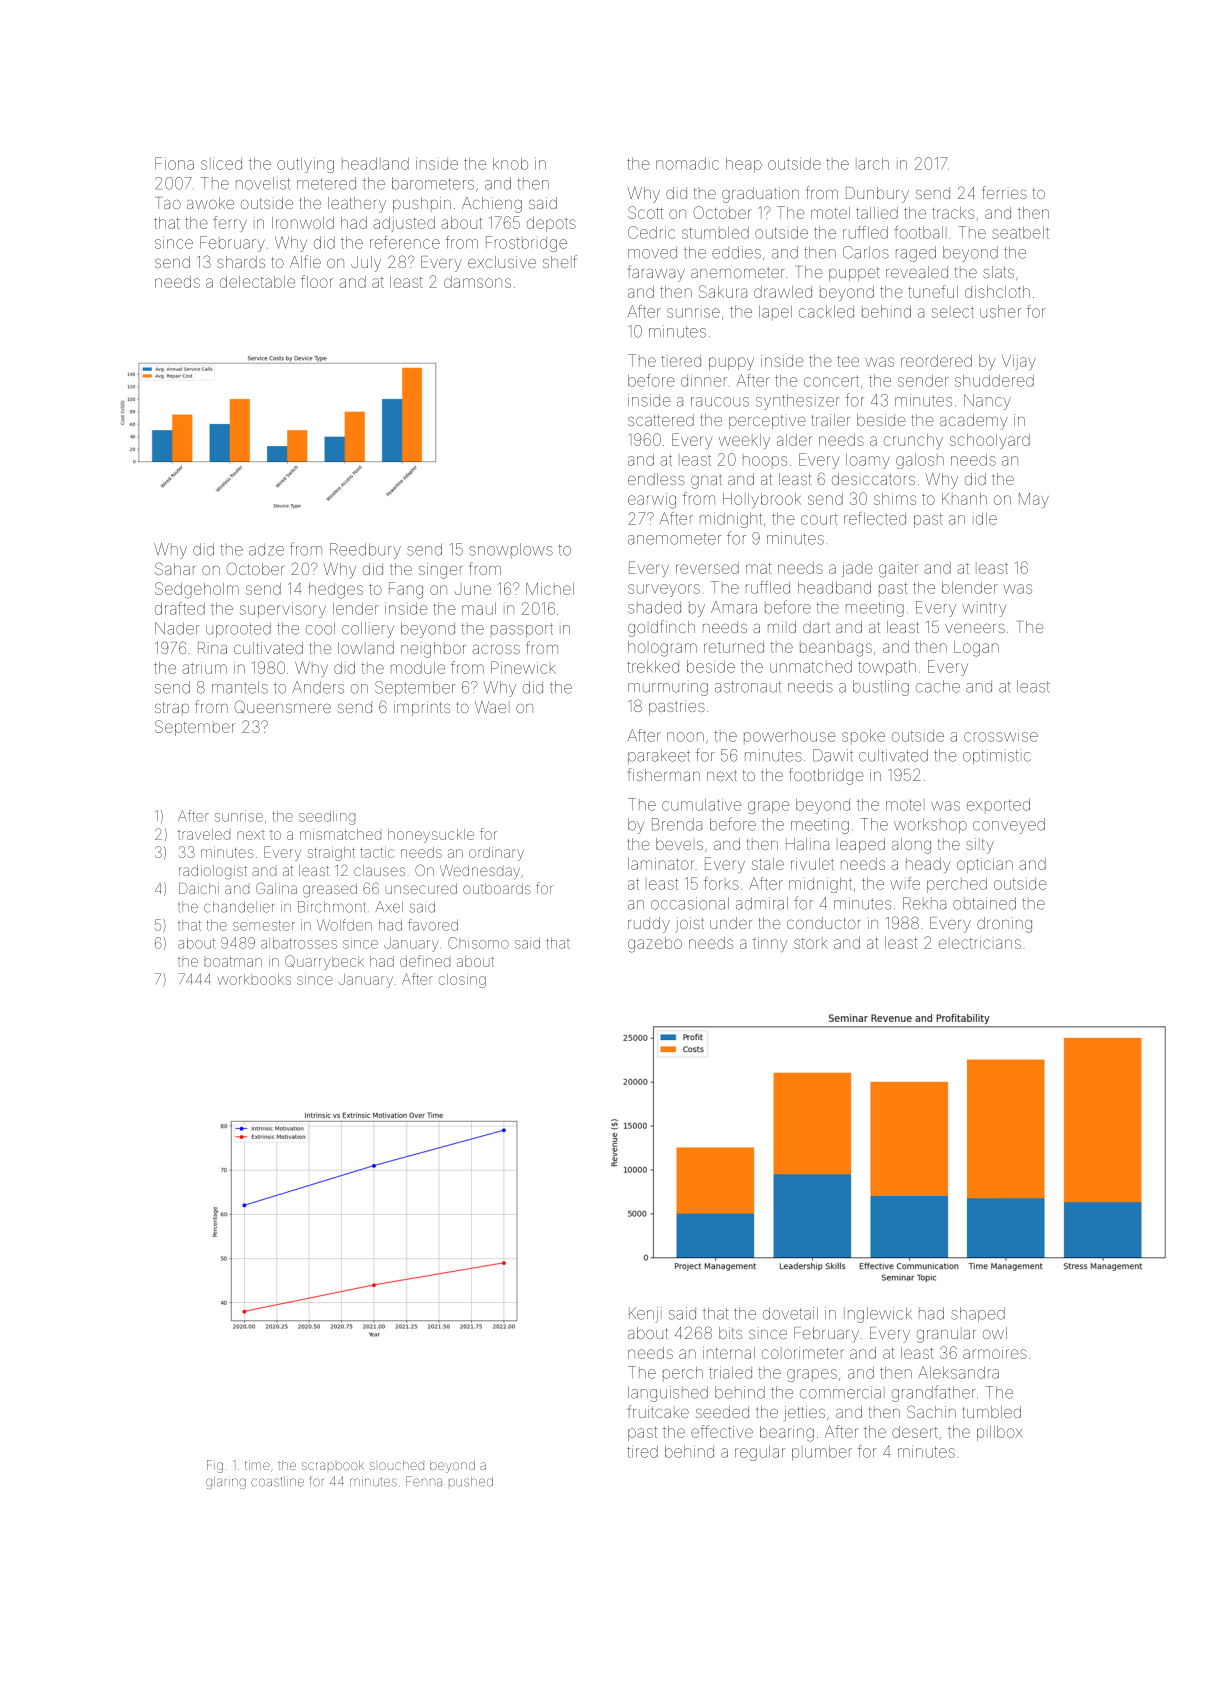 The height and width of the page is (1706, 1206). What do you see at coordinates (238, 629) in the page?
I see `uprooted` at bounding box center [238, 629].
